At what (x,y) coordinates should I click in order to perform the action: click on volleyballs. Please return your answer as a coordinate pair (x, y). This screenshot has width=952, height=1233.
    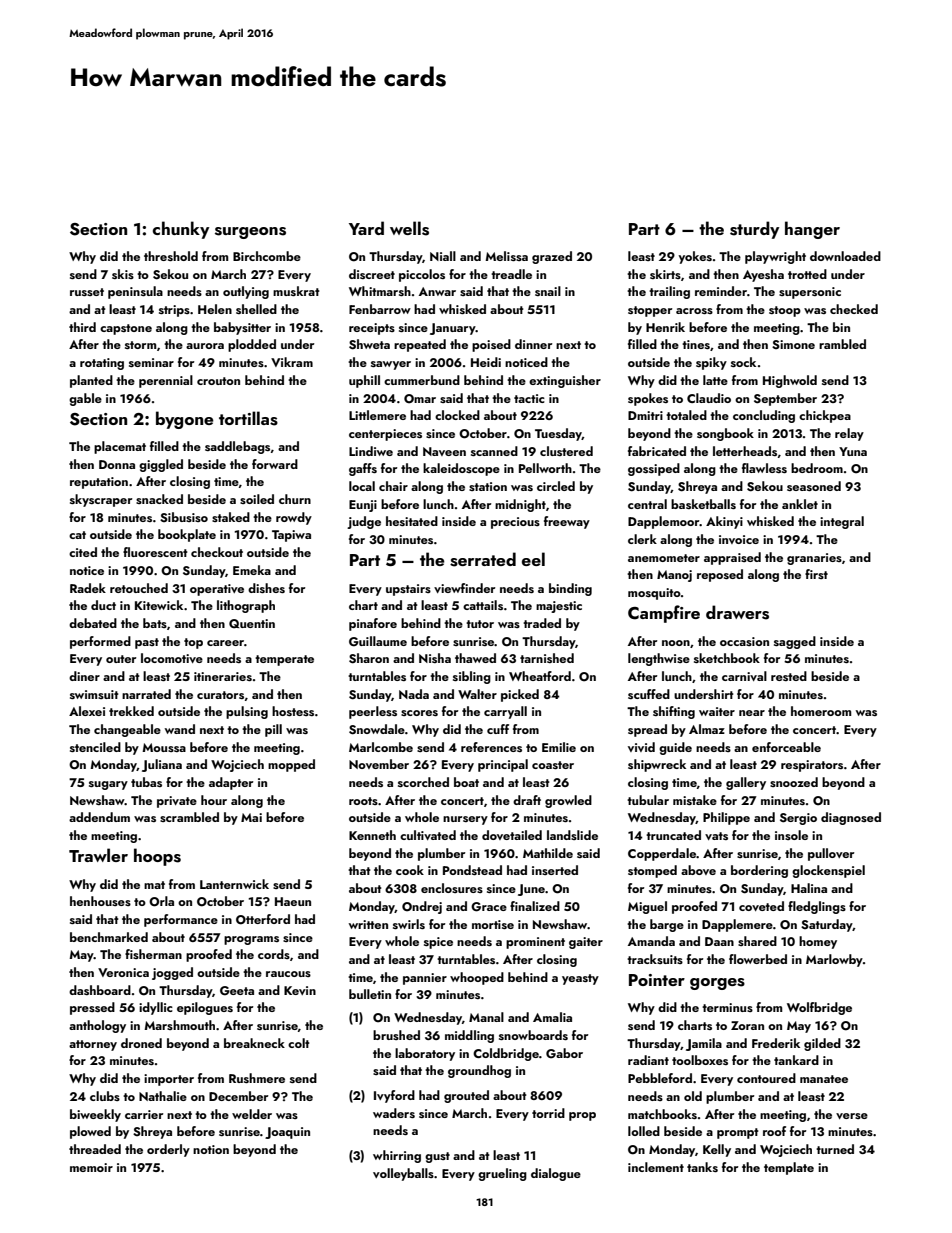
    Looking at the image, I should click on (403, 1174).
